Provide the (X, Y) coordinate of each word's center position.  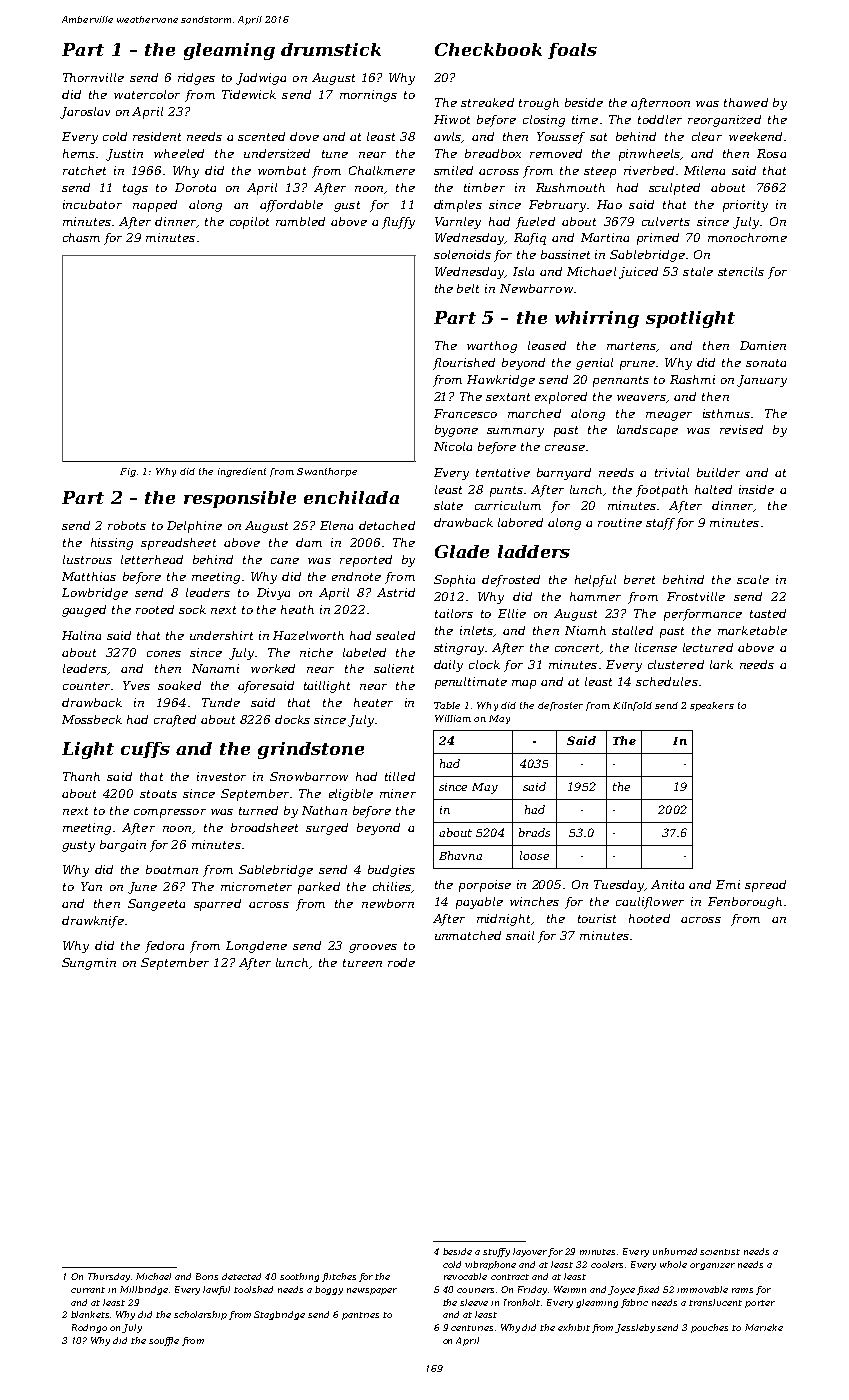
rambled (300, 221)
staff (660, 524)
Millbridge (144, 1290)
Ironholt (522, 1302)
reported (366, 561)
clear (707, 136)
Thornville (93, 77)
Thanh (81, 776)
